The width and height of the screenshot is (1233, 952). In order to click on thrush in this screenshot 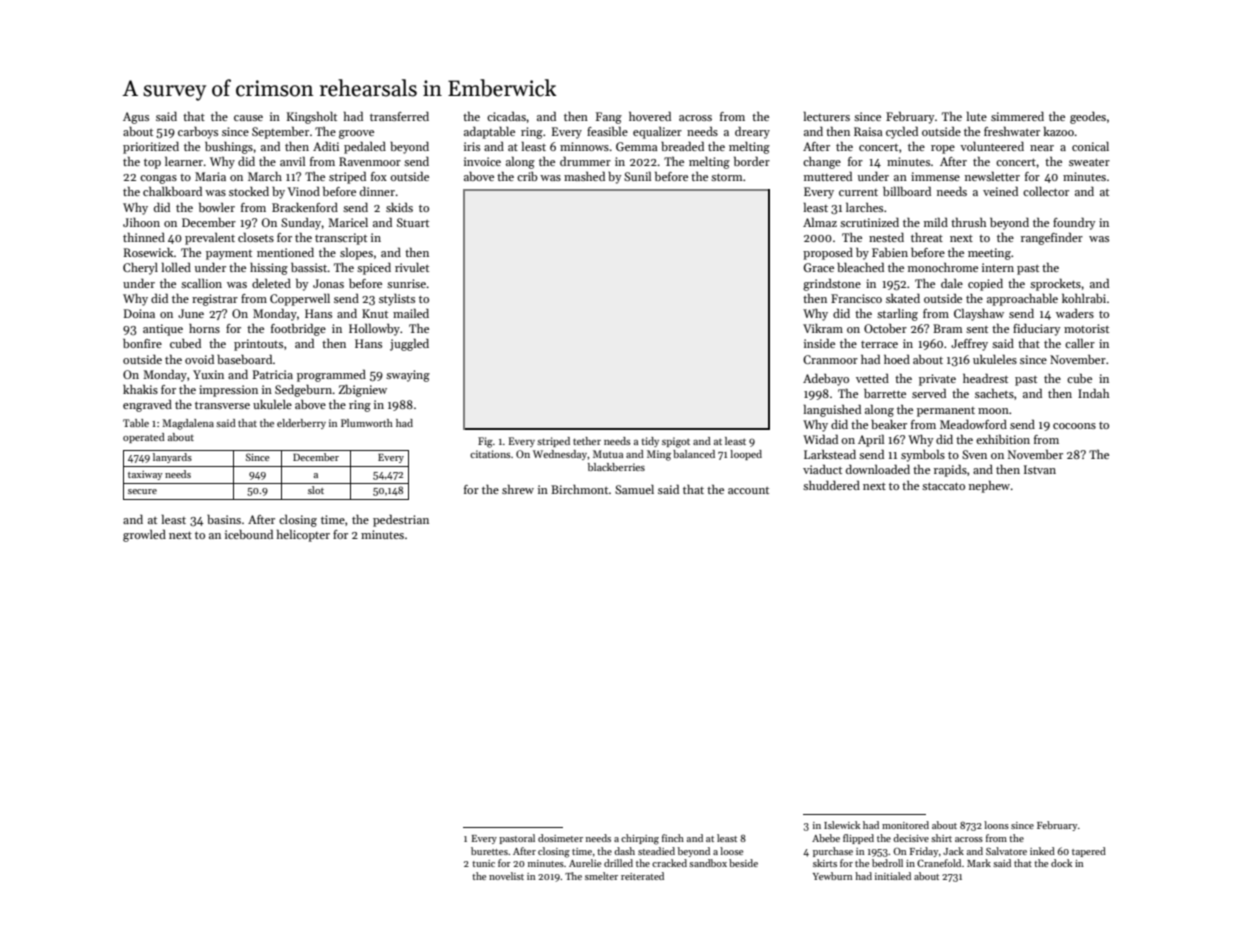, I will do `click(968, 222)`.
